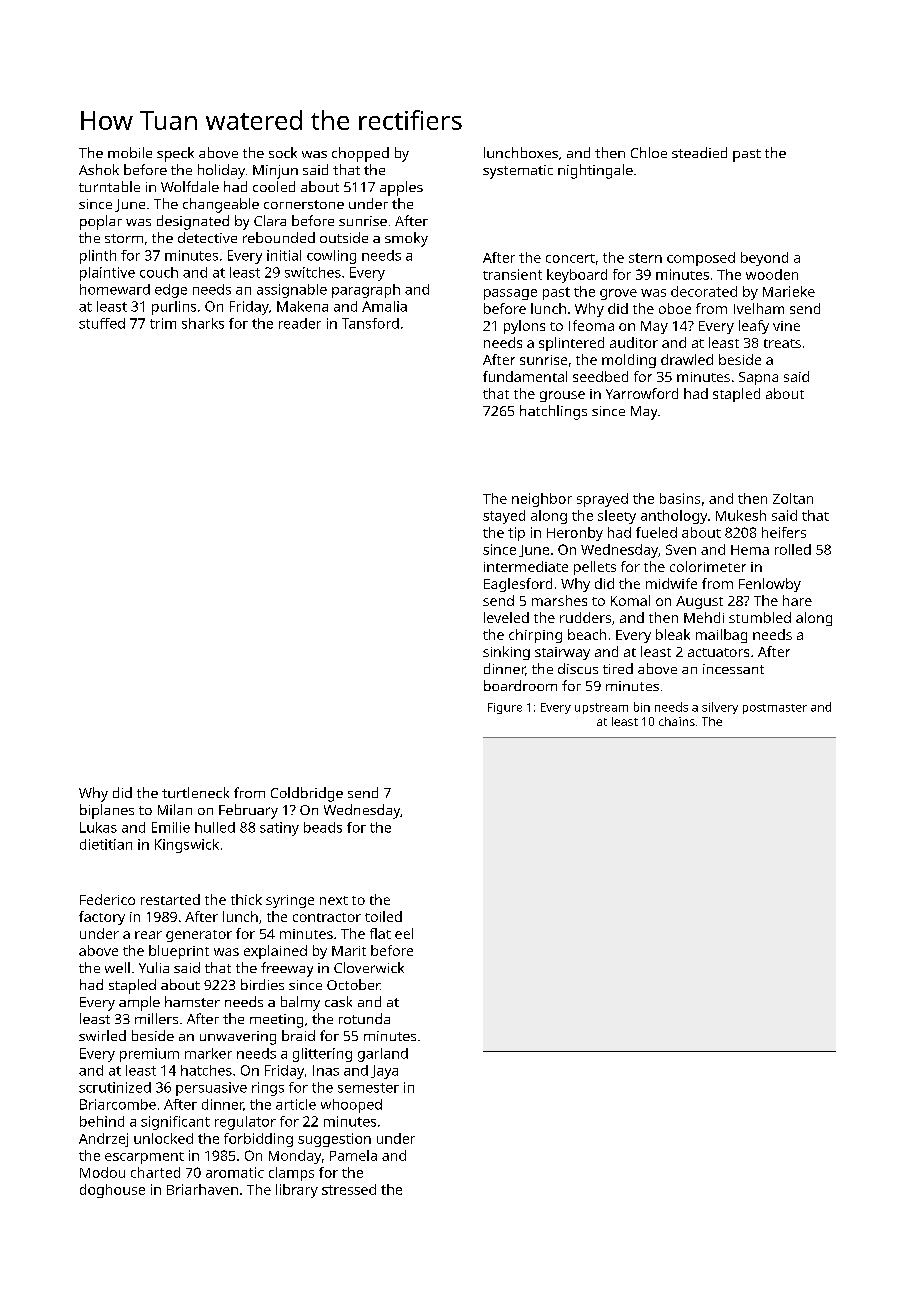  I want to click on poplar, so click(101, 222).
